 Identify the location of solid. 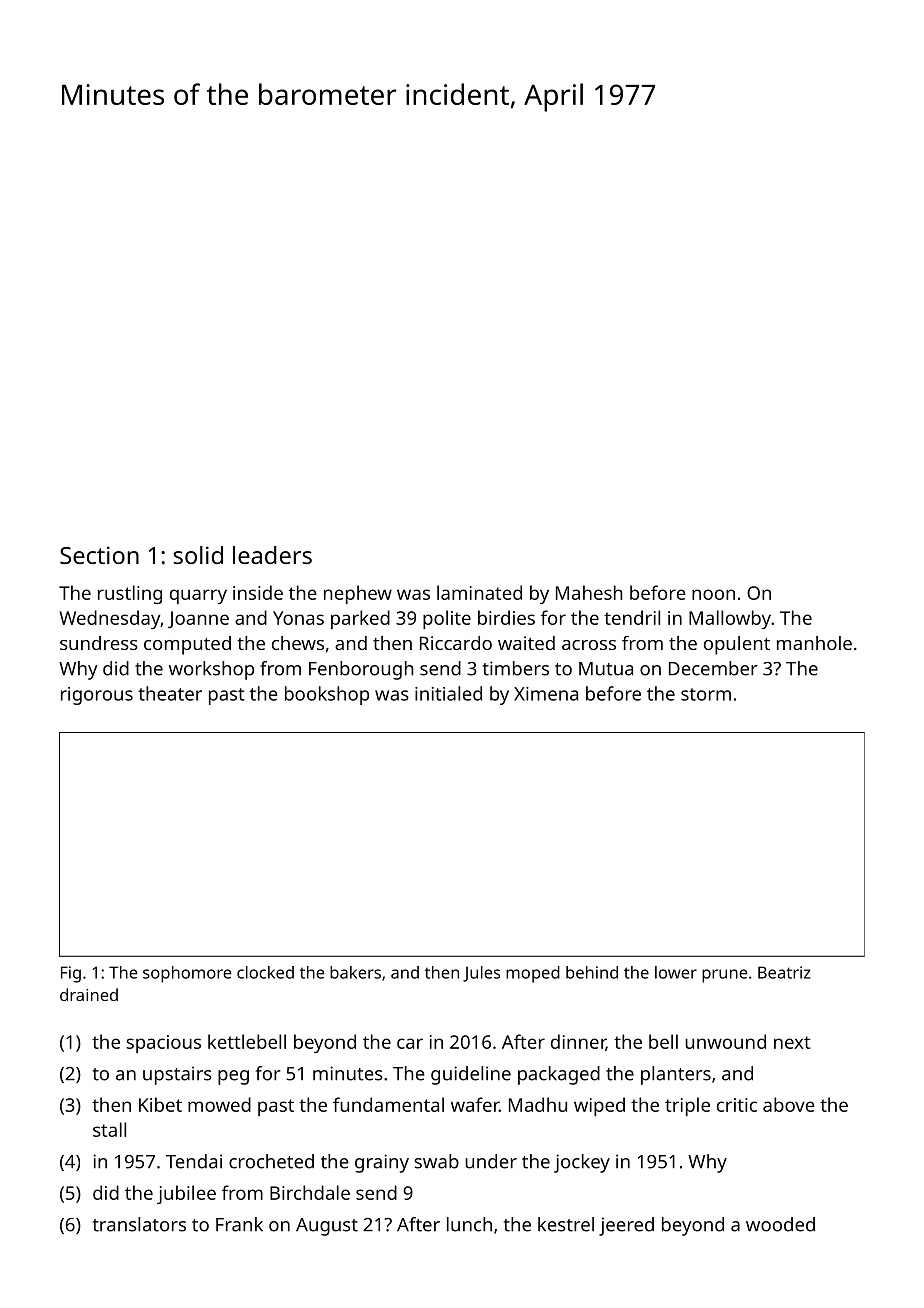
(198, 555).
